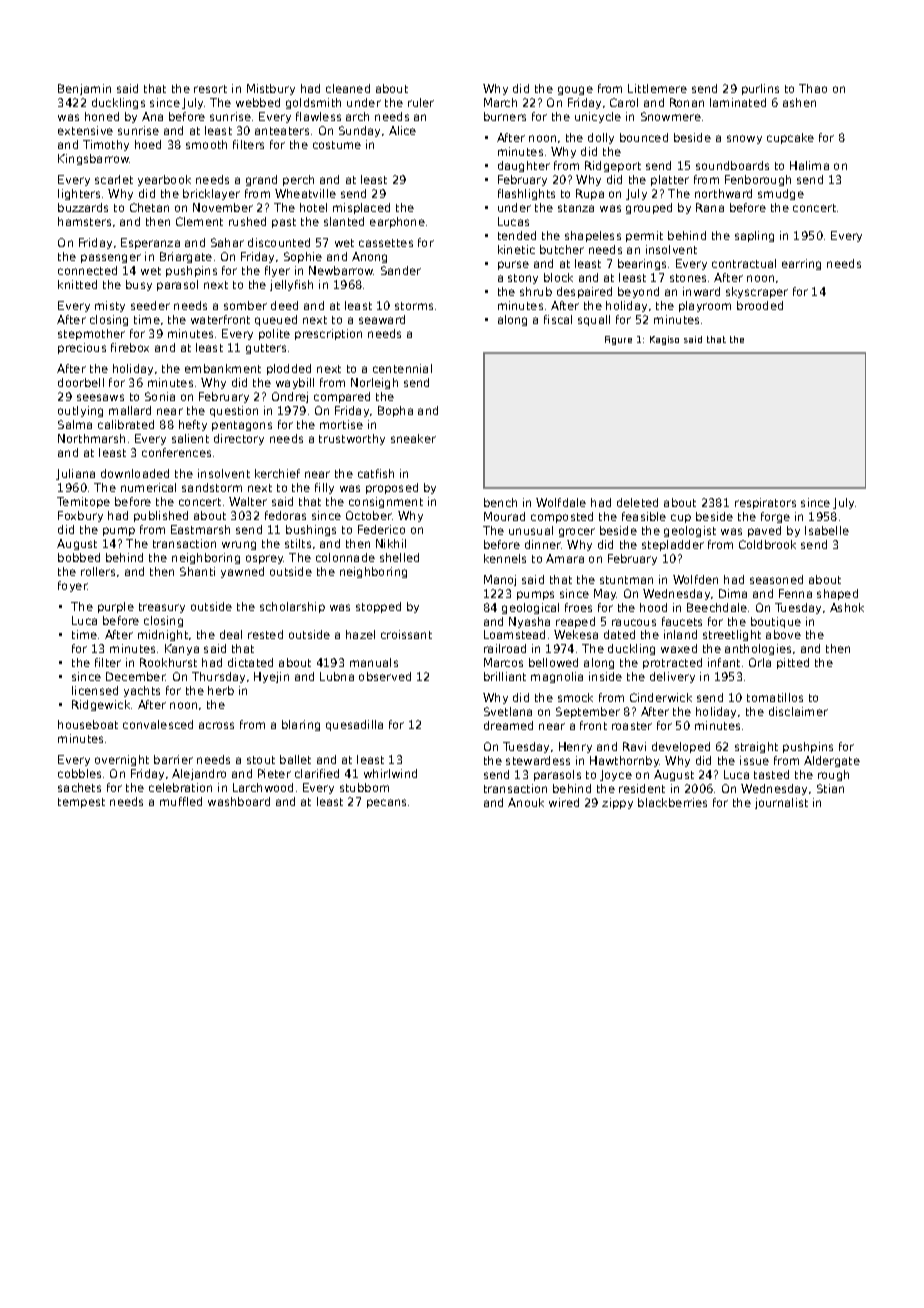  I want to click on plodded, so click(289, 369).
